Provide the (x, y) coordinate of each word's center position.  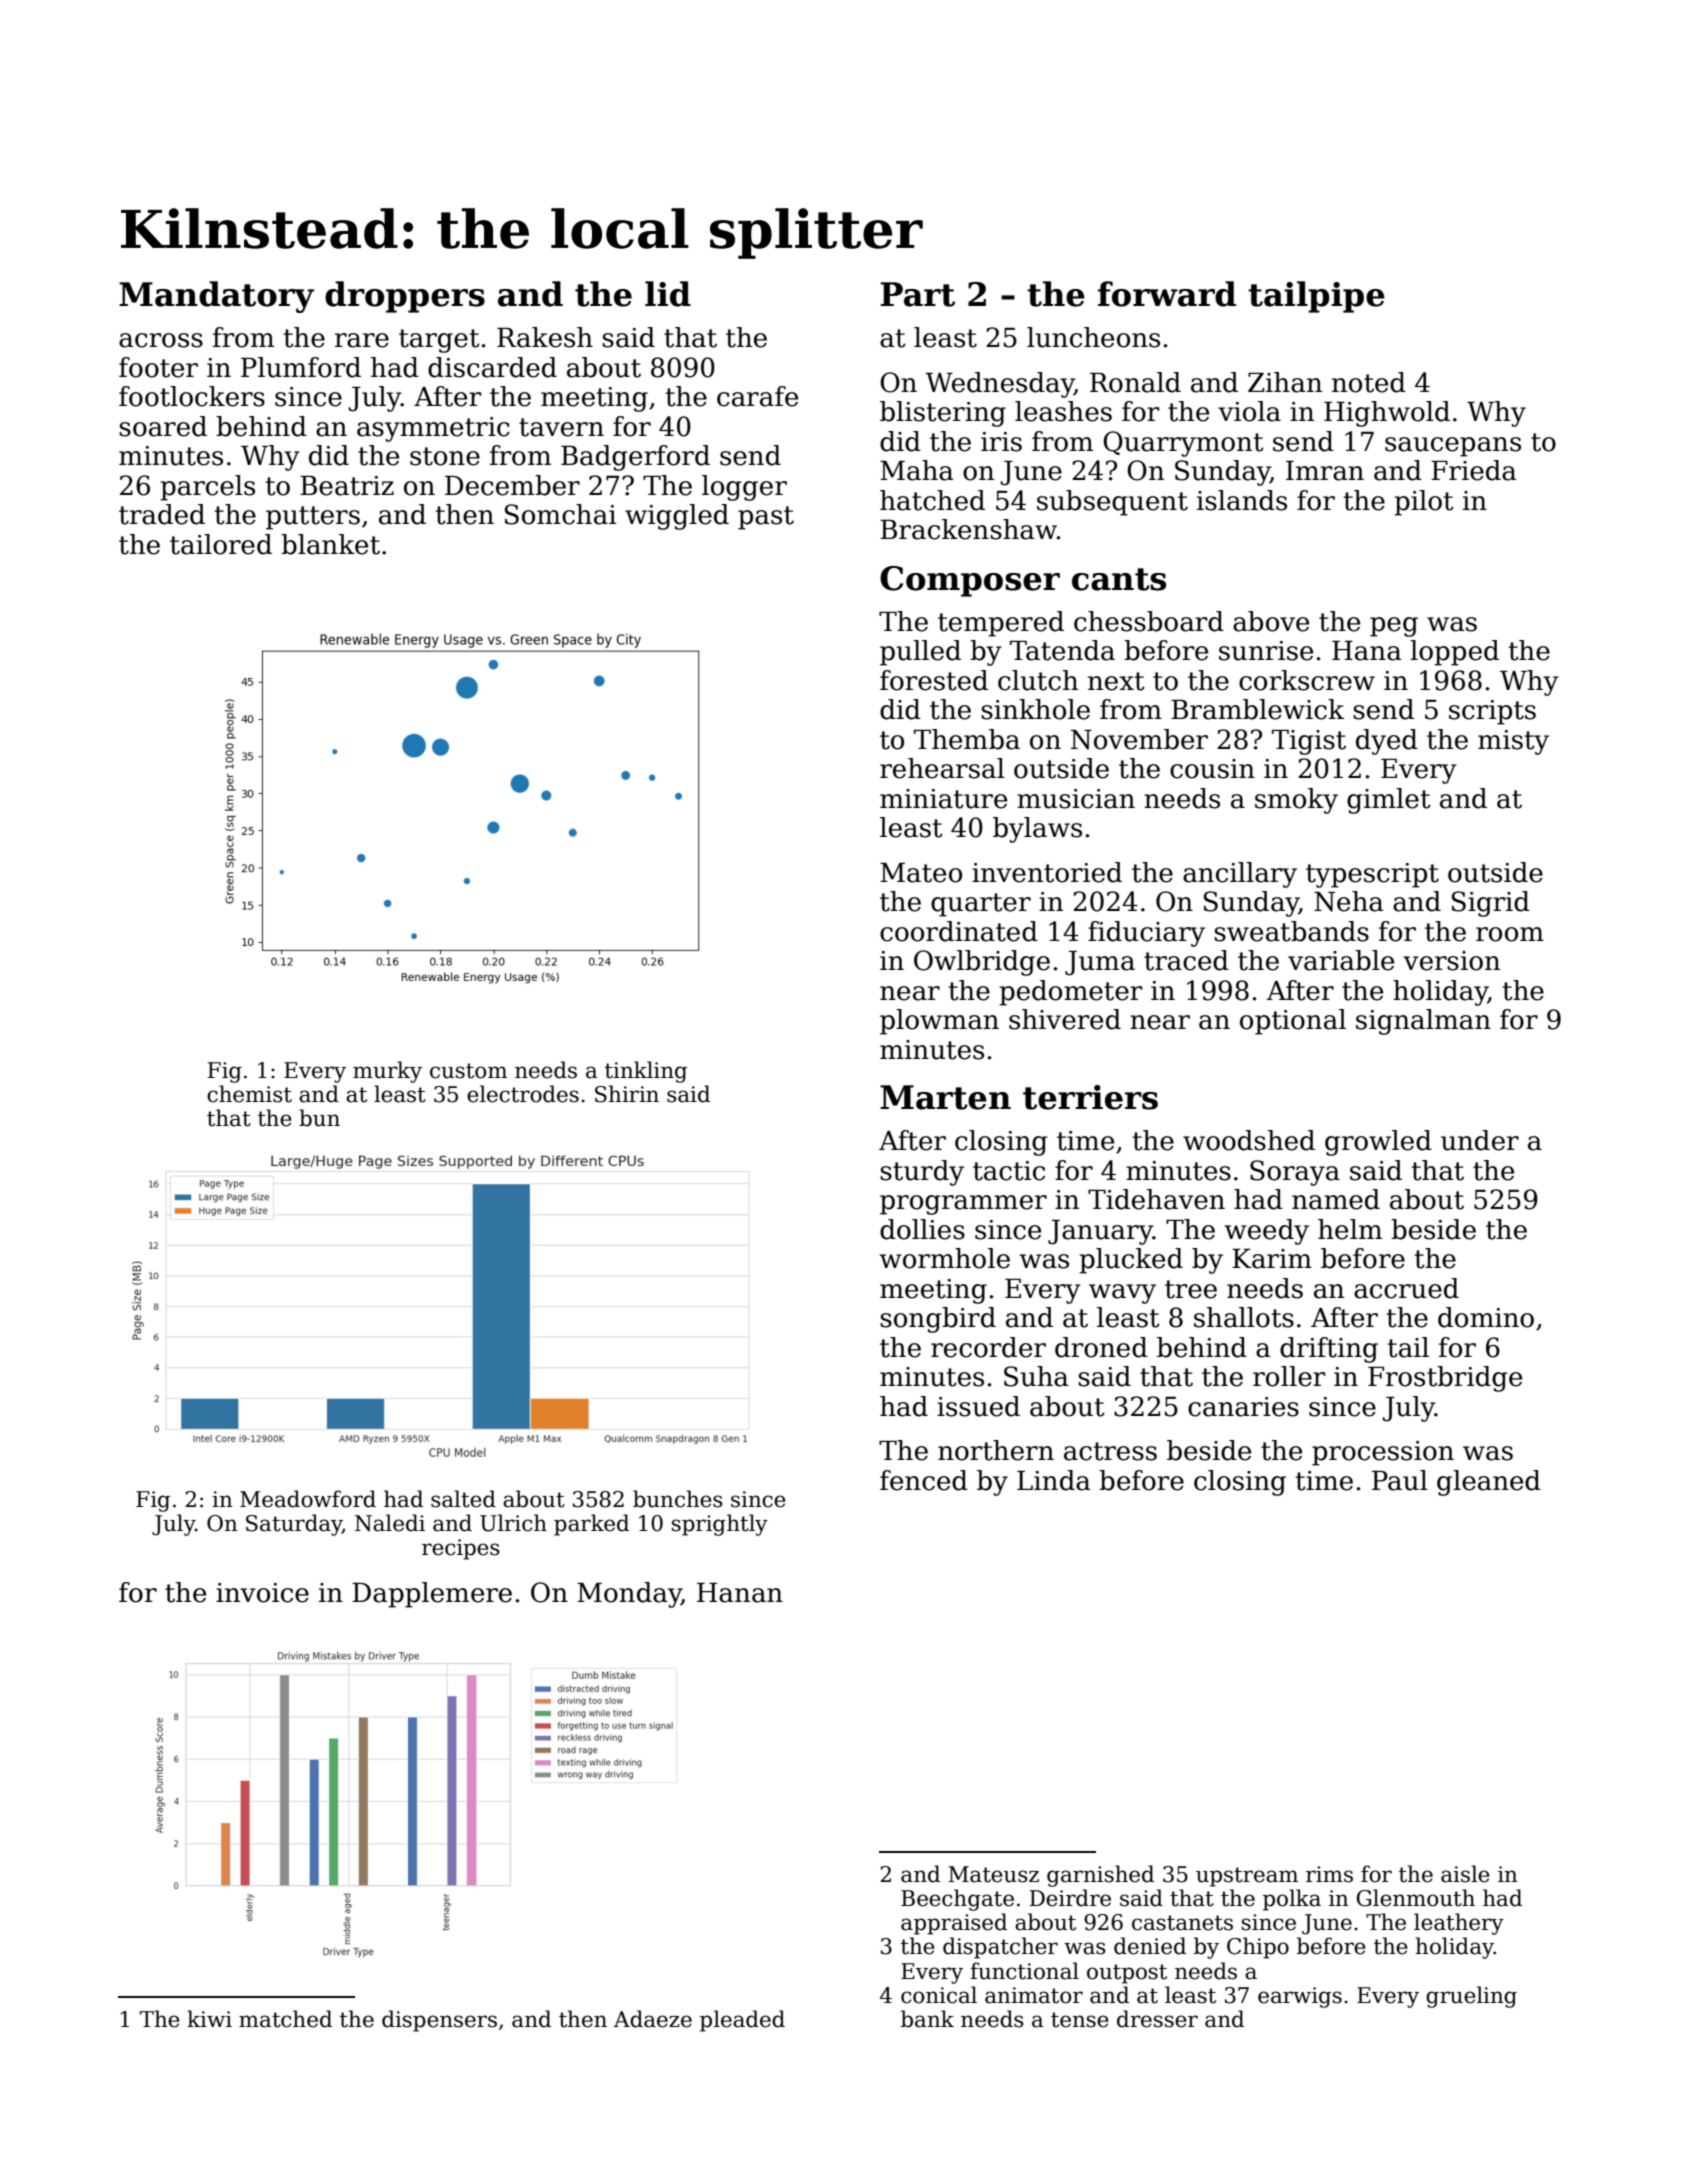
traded (162, 514)
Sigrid (1491, 904)
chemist (249, 1094)
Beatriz (347, 486)
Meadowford (308, 1499)
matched (285, 2019)
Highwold (1387, 414)
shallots (1244, 1317)
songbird (938, 1320)
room (1510, 934)
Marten (945, 1097)
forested (934, 680)
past (766, 518)
